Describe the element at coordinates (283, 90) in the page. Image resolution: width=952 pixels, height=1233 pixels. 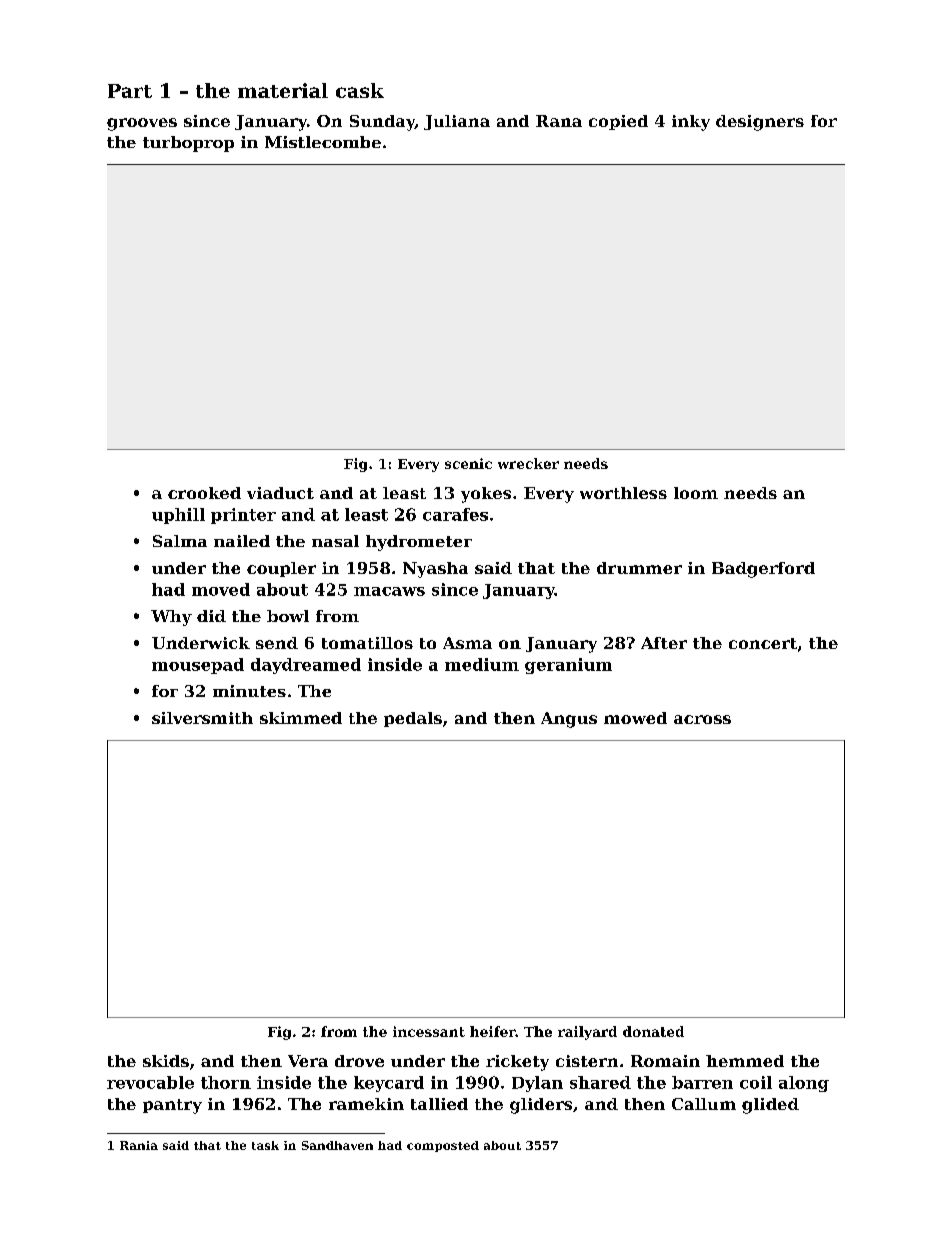
I see `material` at that location.
